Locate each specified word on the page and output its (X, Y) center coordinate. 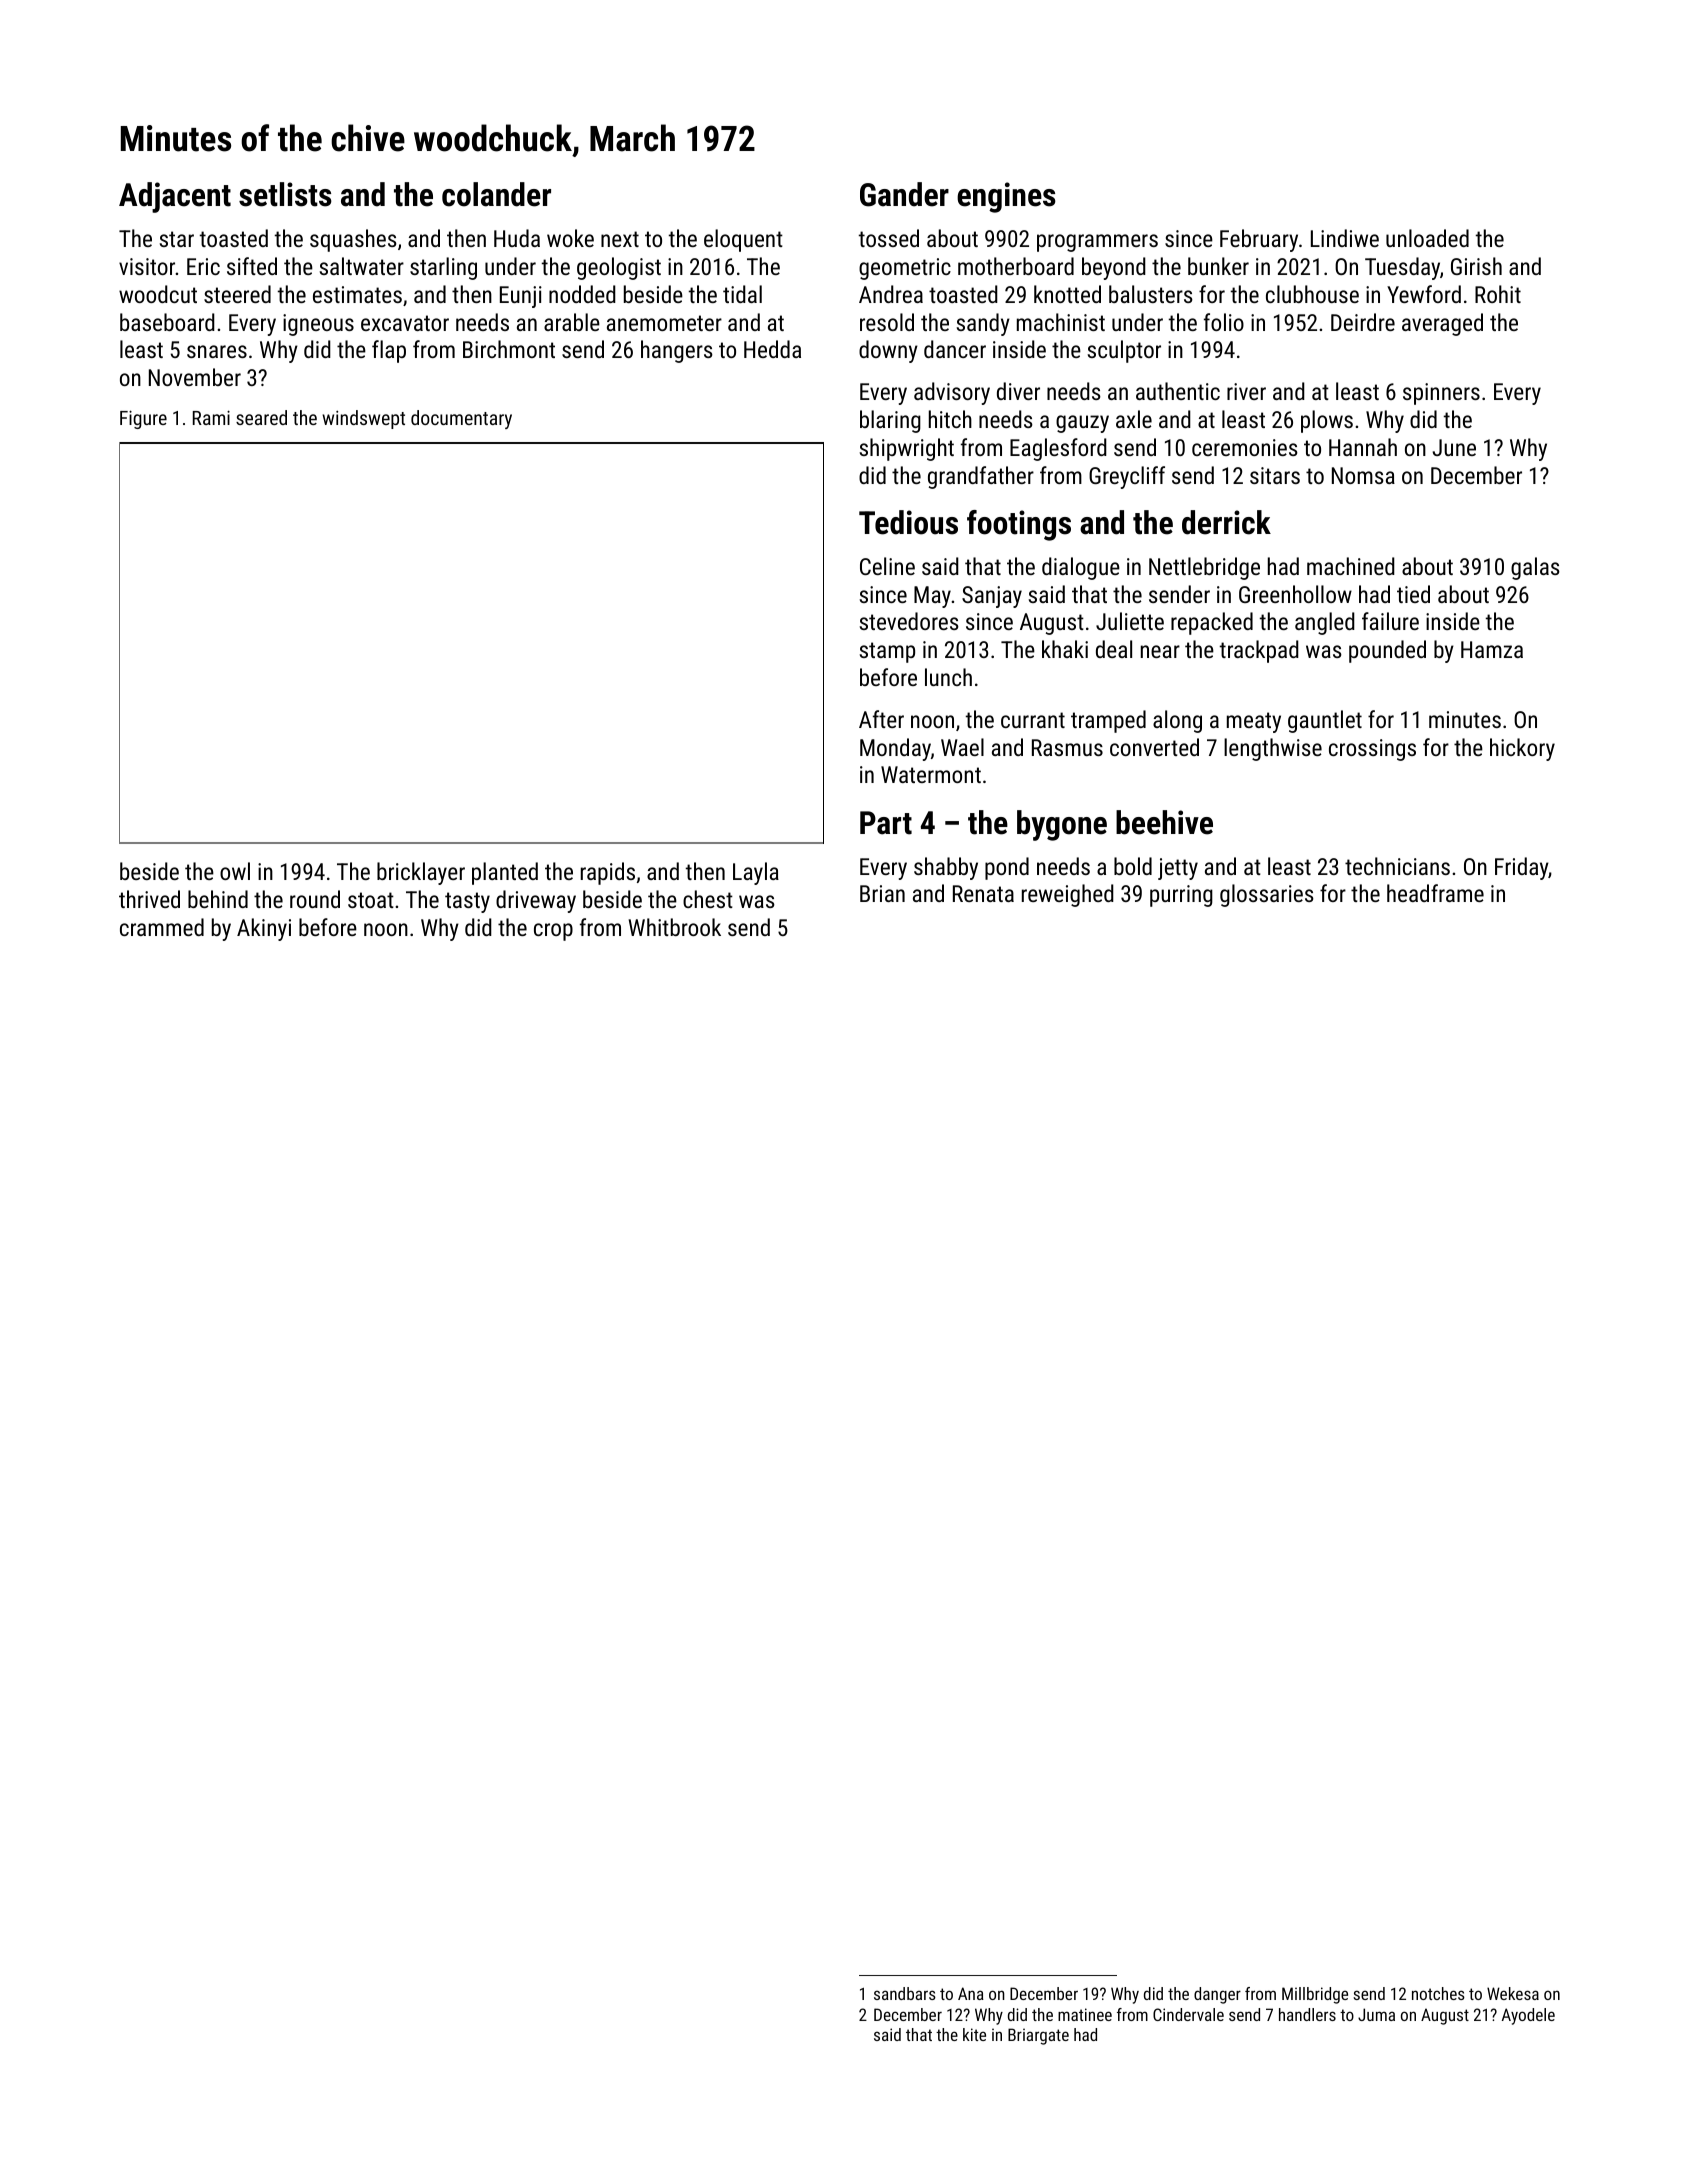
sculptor (1124, 351)
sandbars (905, 1993)
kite (974, 2034)
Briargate (1038, 2036)
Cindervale (1188, 2014)
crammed (162, 927)
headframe (1435, 893)
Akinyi (264, 929)
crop (553, 932)
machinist (1061, 322)
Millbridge (1315, 1995)
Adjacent (175, 197)
